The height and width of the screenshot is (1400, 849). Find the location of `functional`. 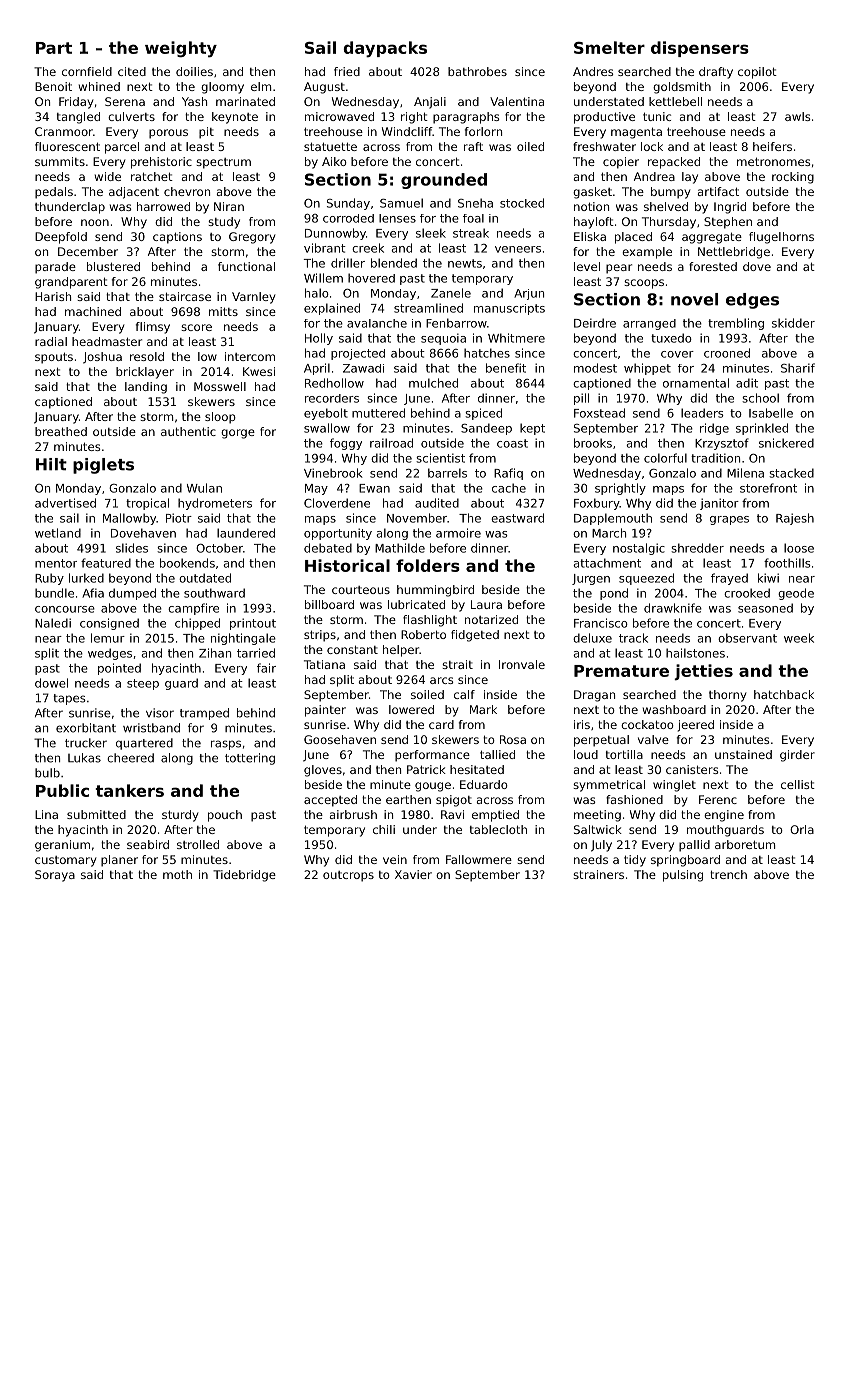

functional is located at coordinates (246, 266).
